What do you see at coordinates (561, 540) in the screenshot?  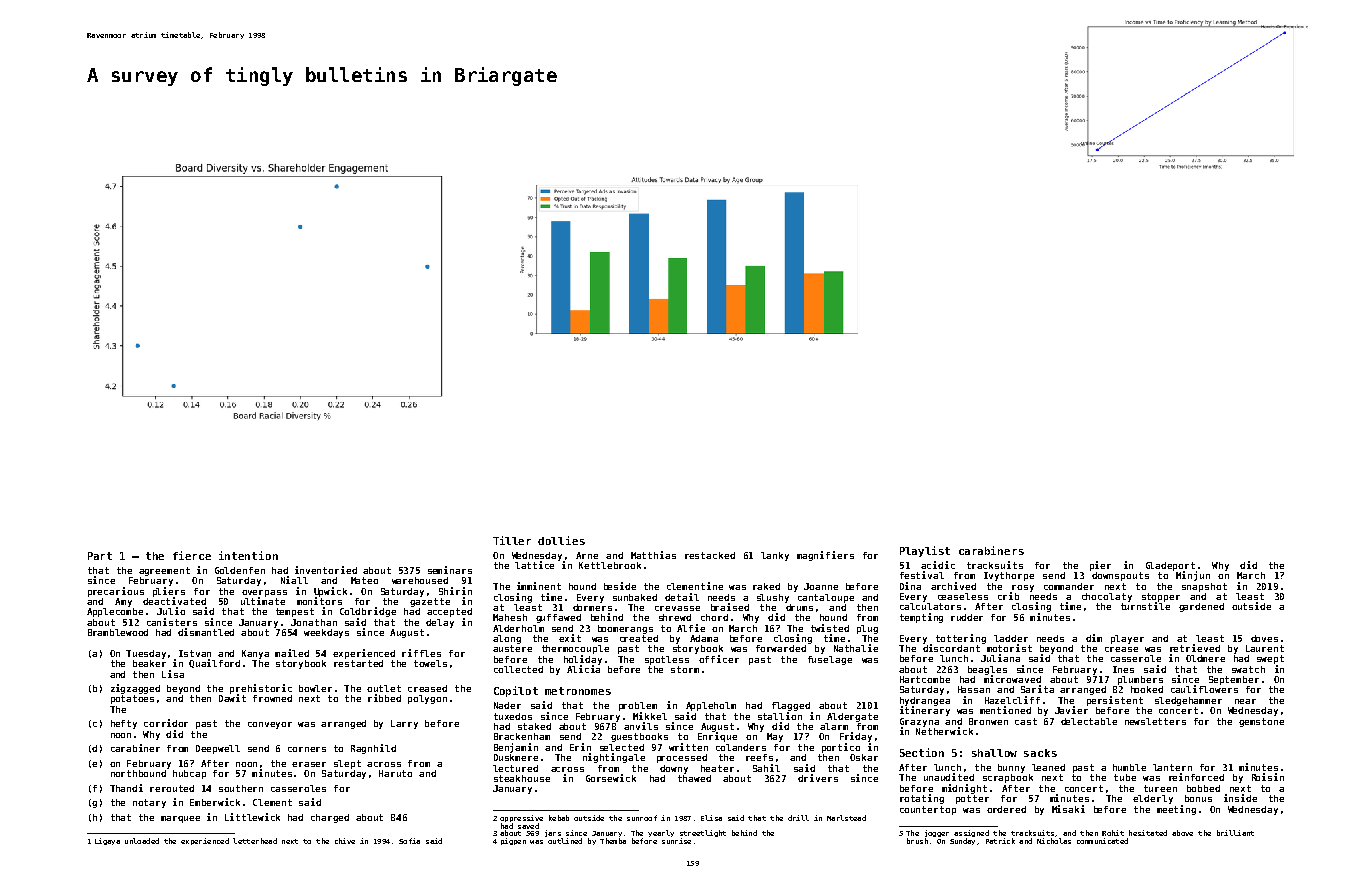 I see `dollies` at bounding box center [561, 540].
